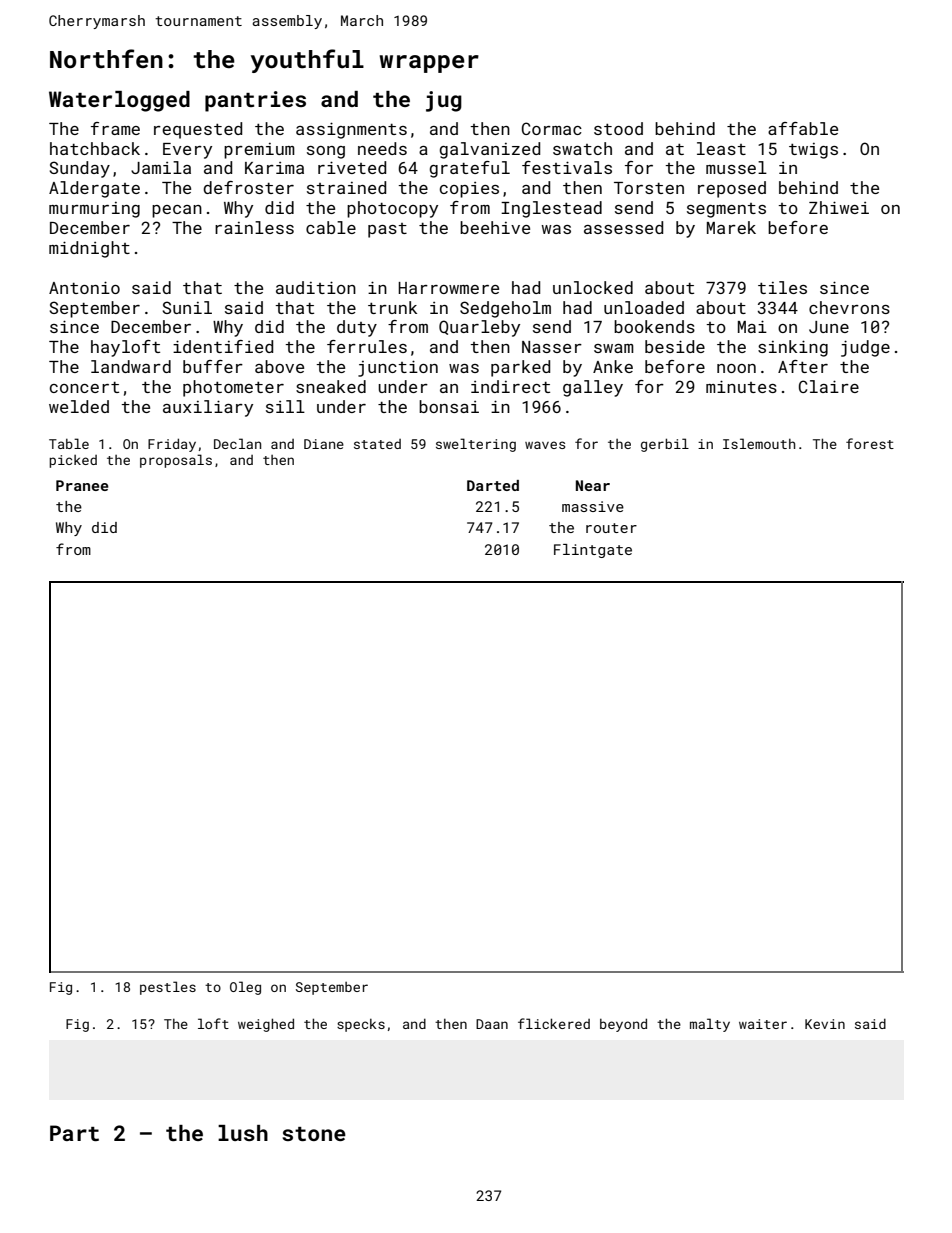 This screenshot has width=952, height=1233. What do you see at coordinates (731, 227) in the screenshot?
I see `Marek` at bounding box center [731, 227].
